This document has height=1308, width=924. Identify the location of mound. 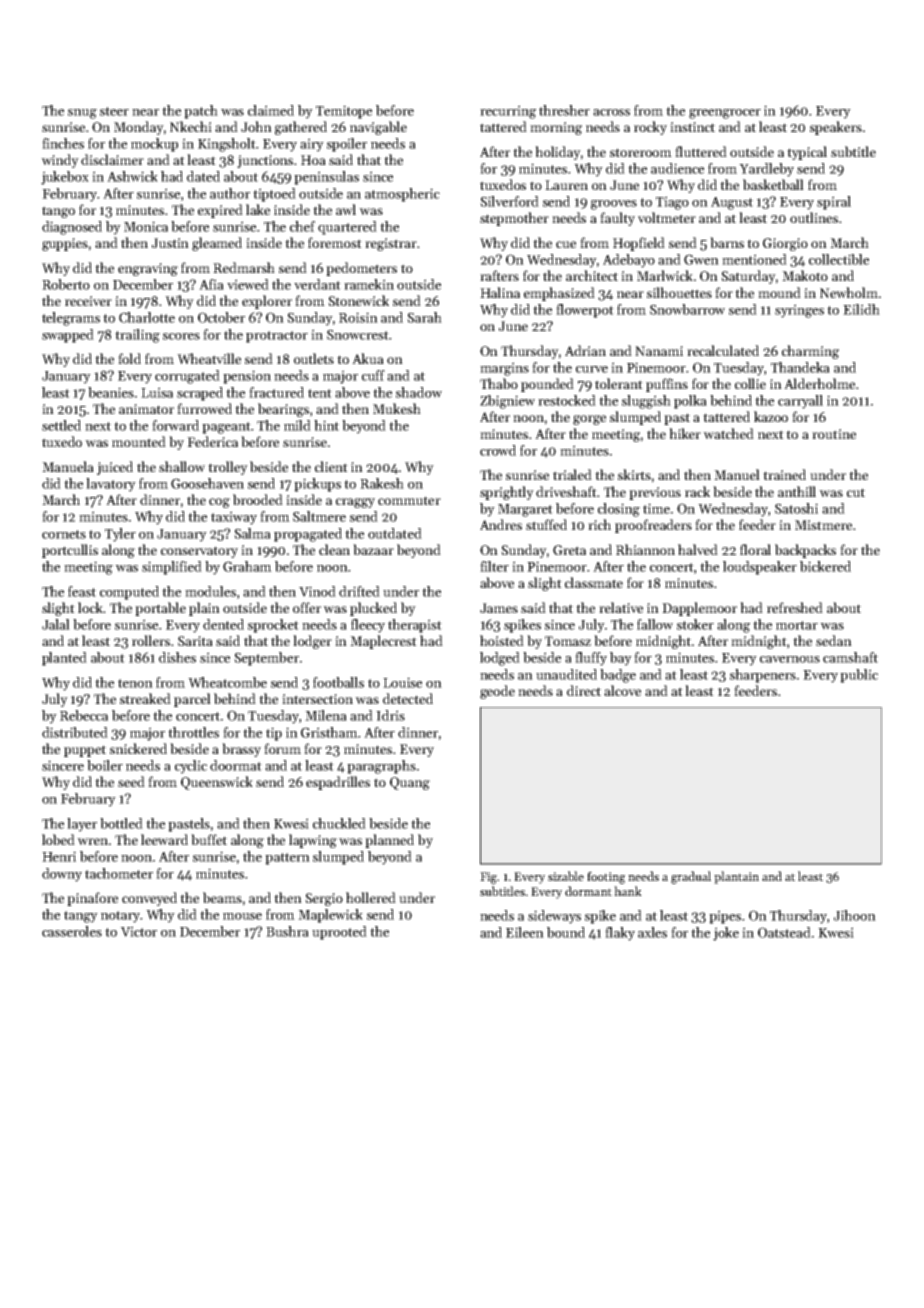
(779, 292).
